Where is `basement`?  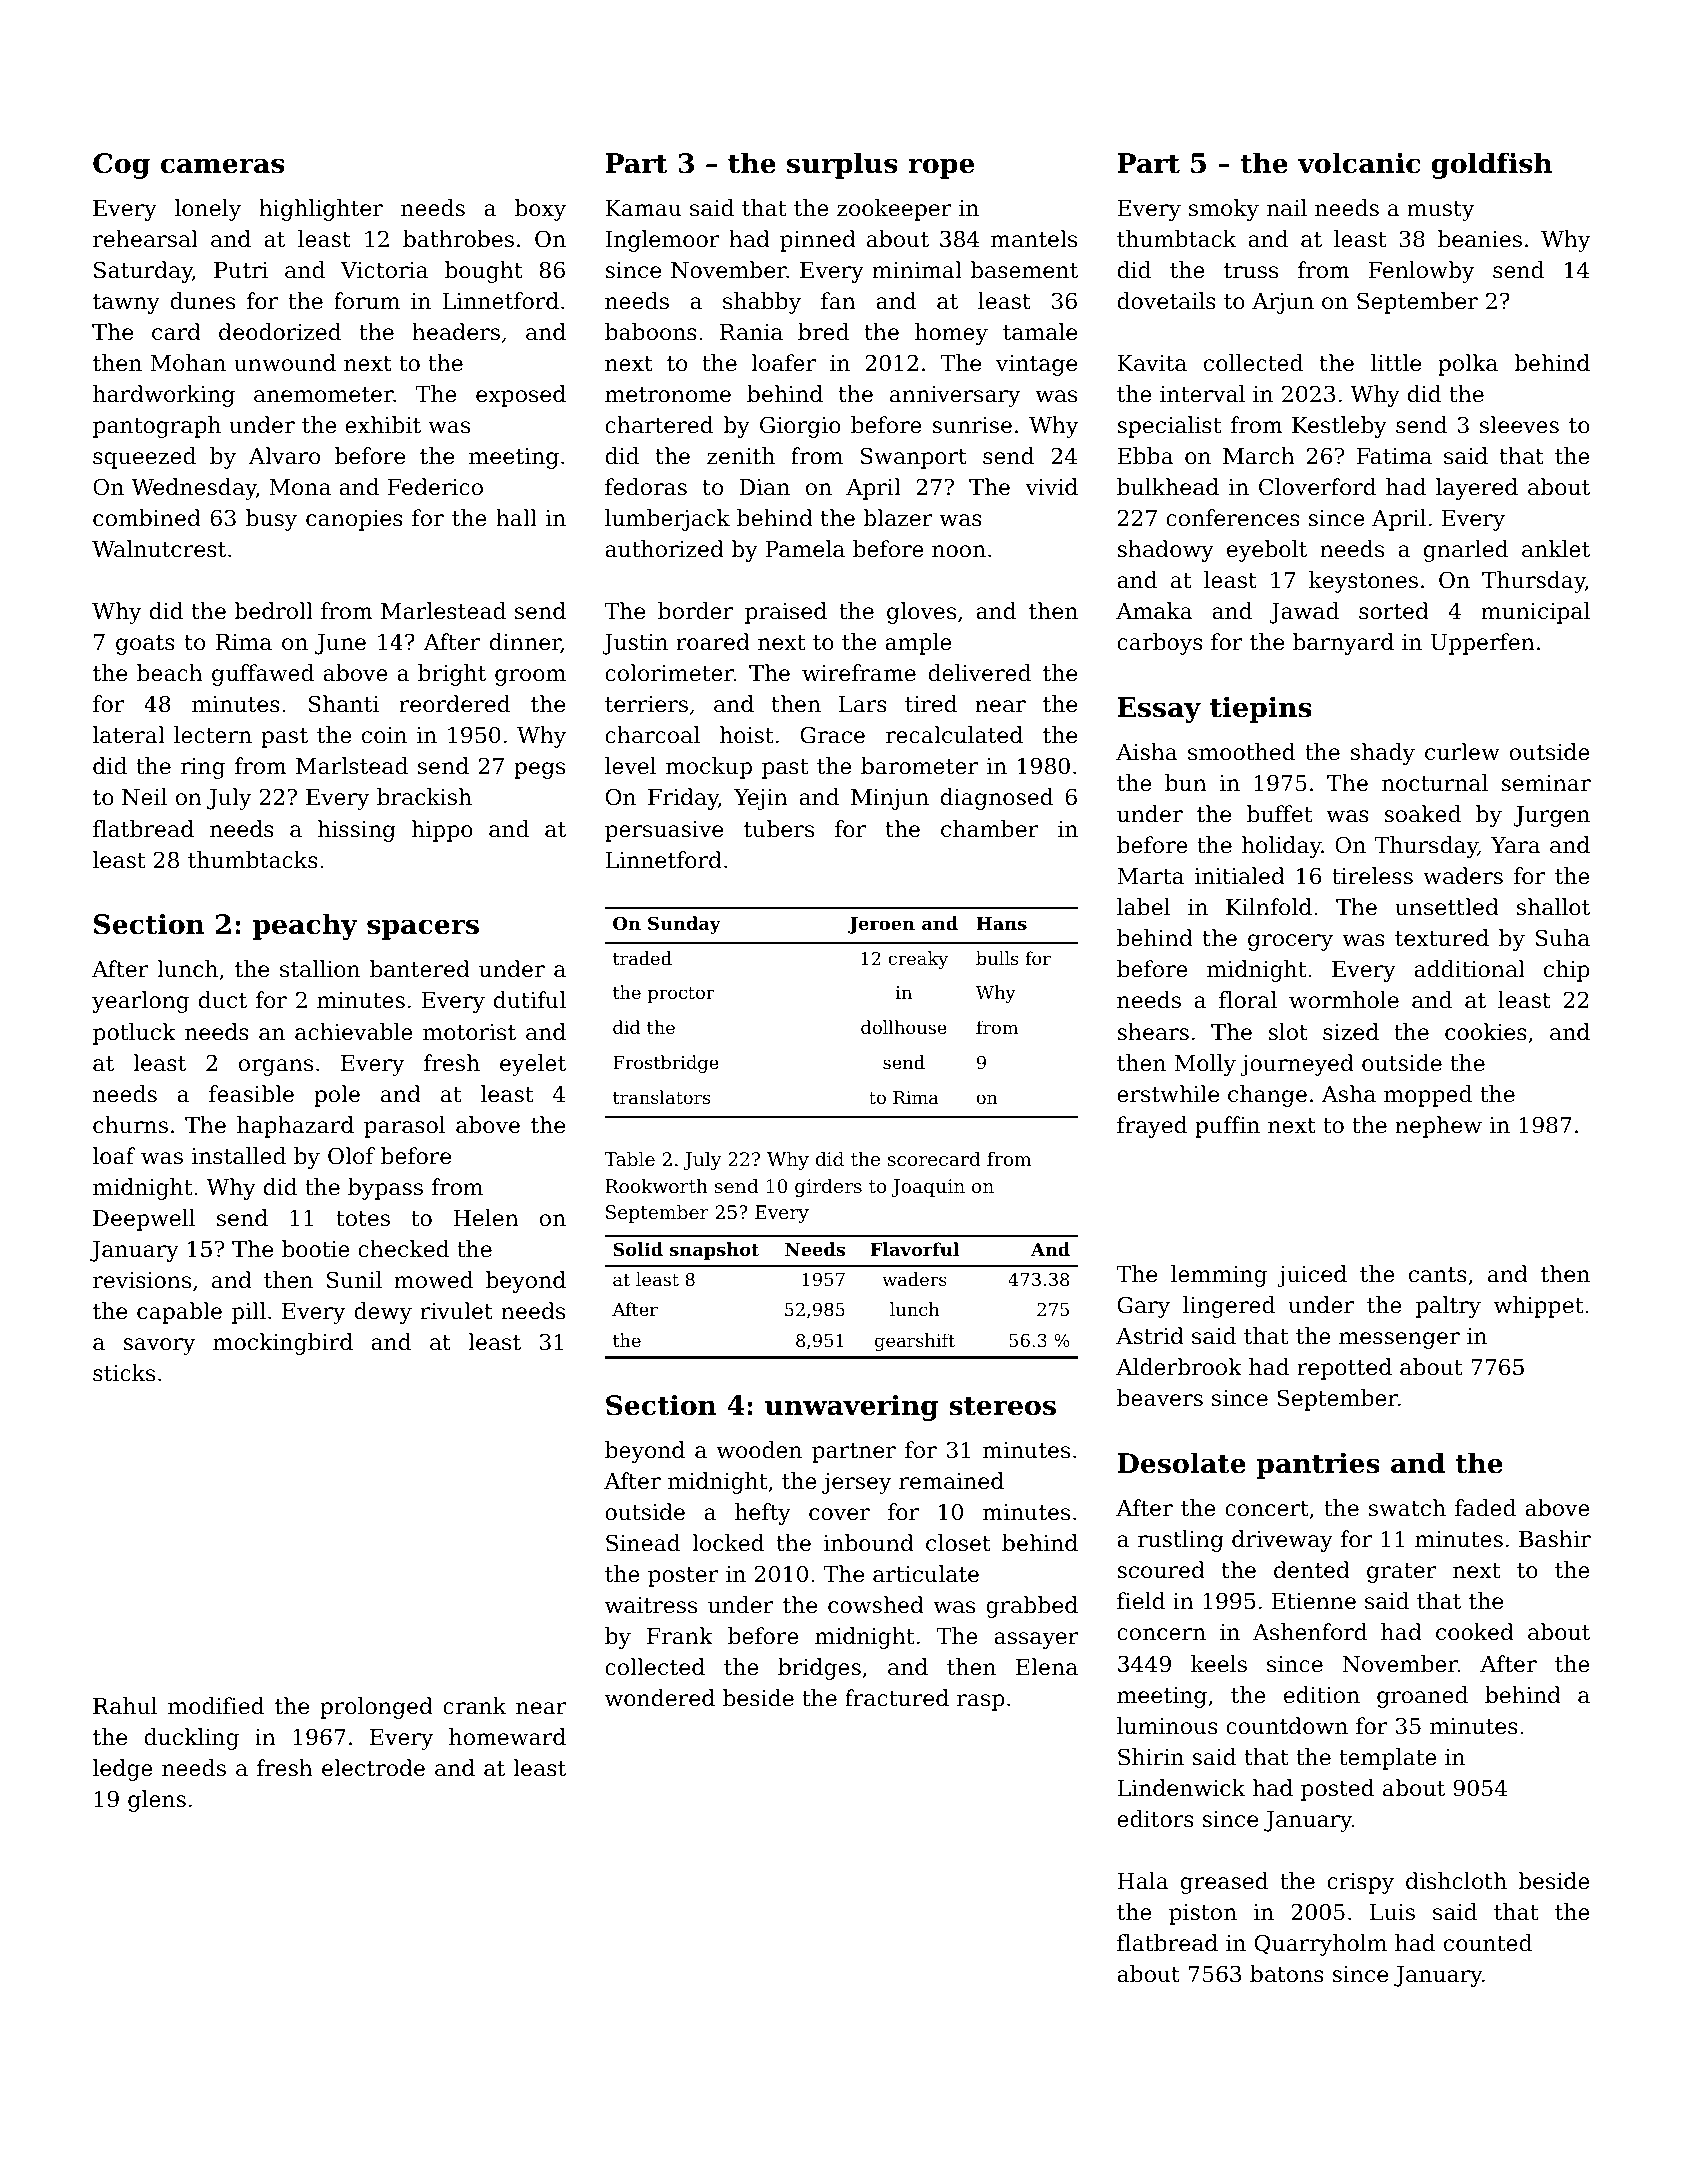 basement is located at coordinates (1024, 270).
